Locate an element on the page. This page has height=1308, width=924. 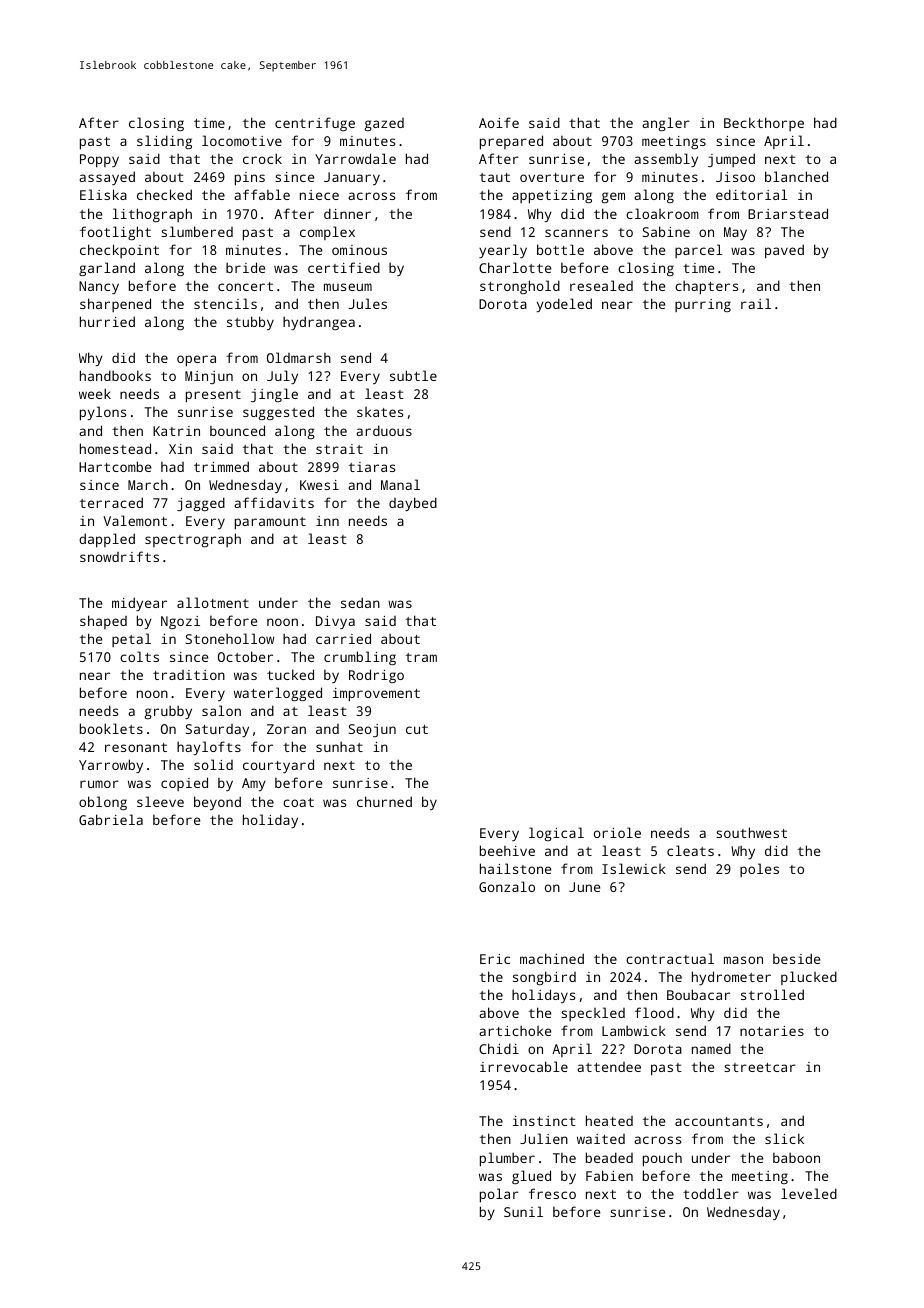
Chidi is located at coordinates (499, 1048).
